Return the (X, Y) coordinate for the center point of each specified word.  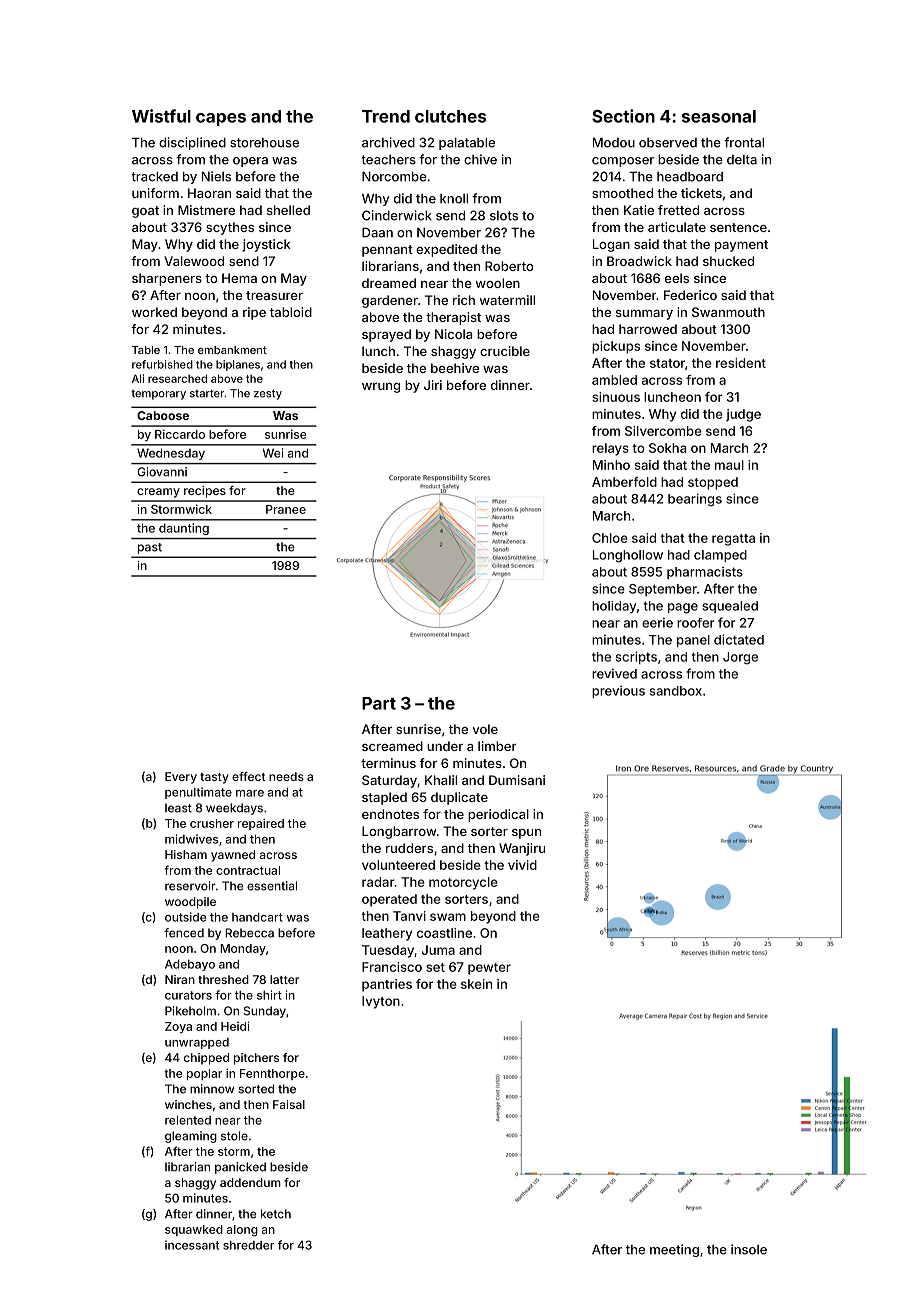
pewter (489, 969)
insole (749, 1249)
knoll (454, 198)
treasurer (274, 295)
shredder (248, 1245)
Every (181, 778)
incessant (192, 1245)
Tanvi (409, 916)
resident (741, 363)
